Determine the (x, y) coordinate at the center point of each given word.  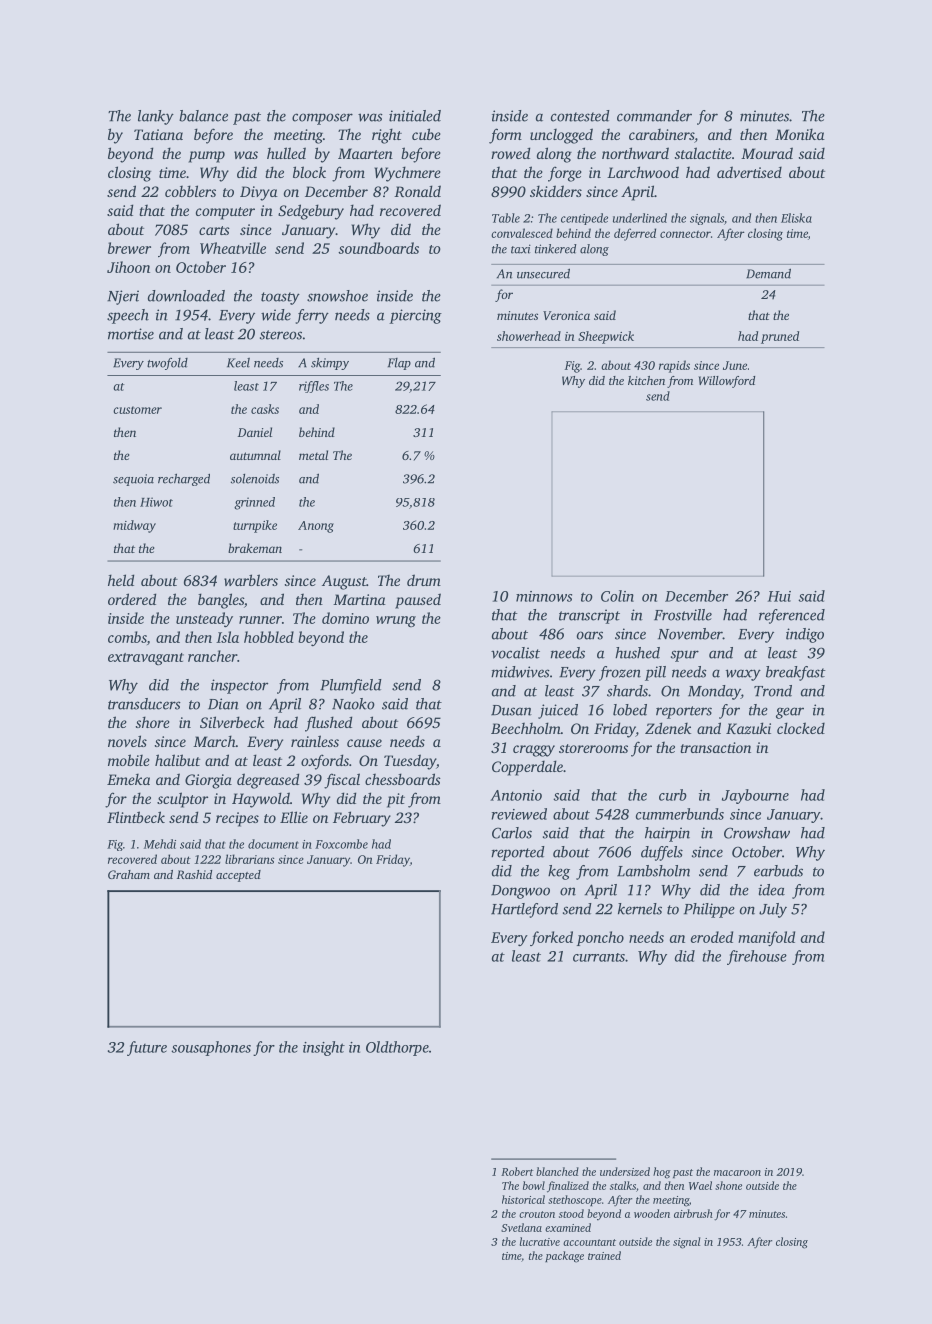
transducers (144, 704)
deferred (635, 234)
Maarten (365, 153)
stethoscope (575, 1200)
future (147, 1048)
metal (313, 455)
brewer (129, 248)
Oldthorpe (397, 1048)
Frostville (683, 615)
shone (728, 1185)
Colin (617, 596)
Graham (129, 874)
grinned (254, 503)
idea (771, 890)
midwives (520, 672)
